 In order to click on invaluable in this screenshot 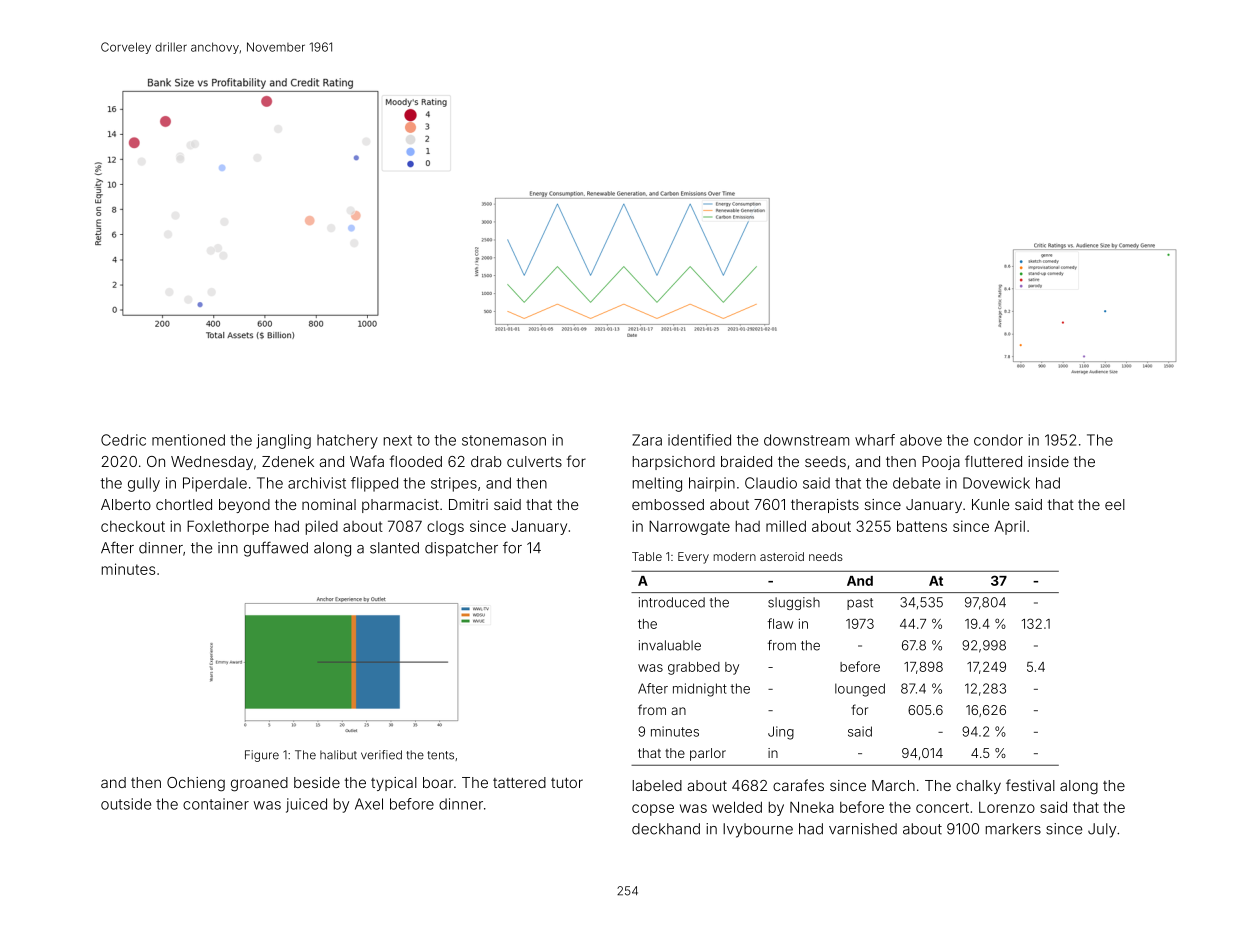, I will do `click(670, 645)`.
